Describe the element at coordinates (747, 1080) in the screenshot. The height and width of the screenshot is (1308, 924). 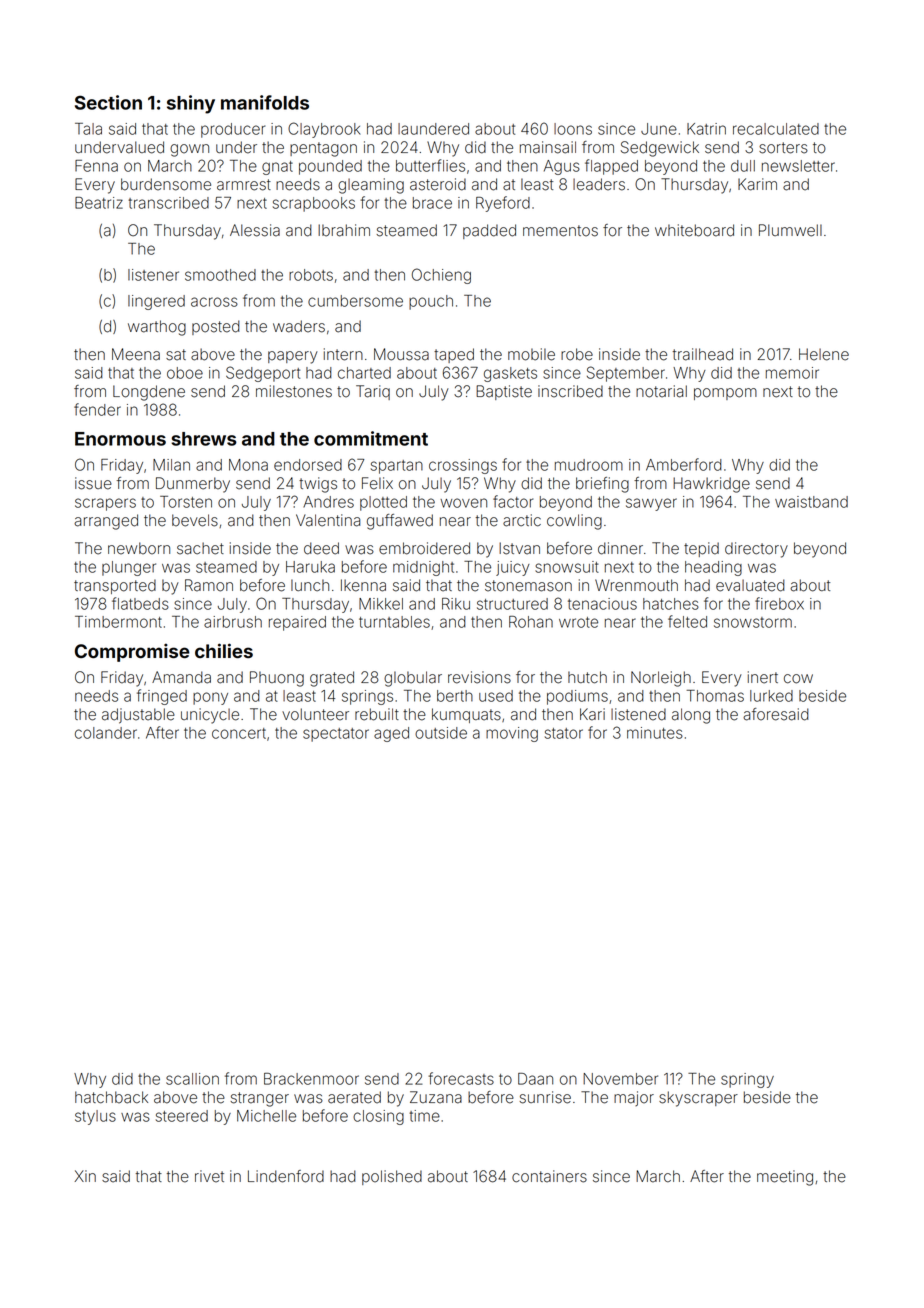
I see `springy` at that location.
